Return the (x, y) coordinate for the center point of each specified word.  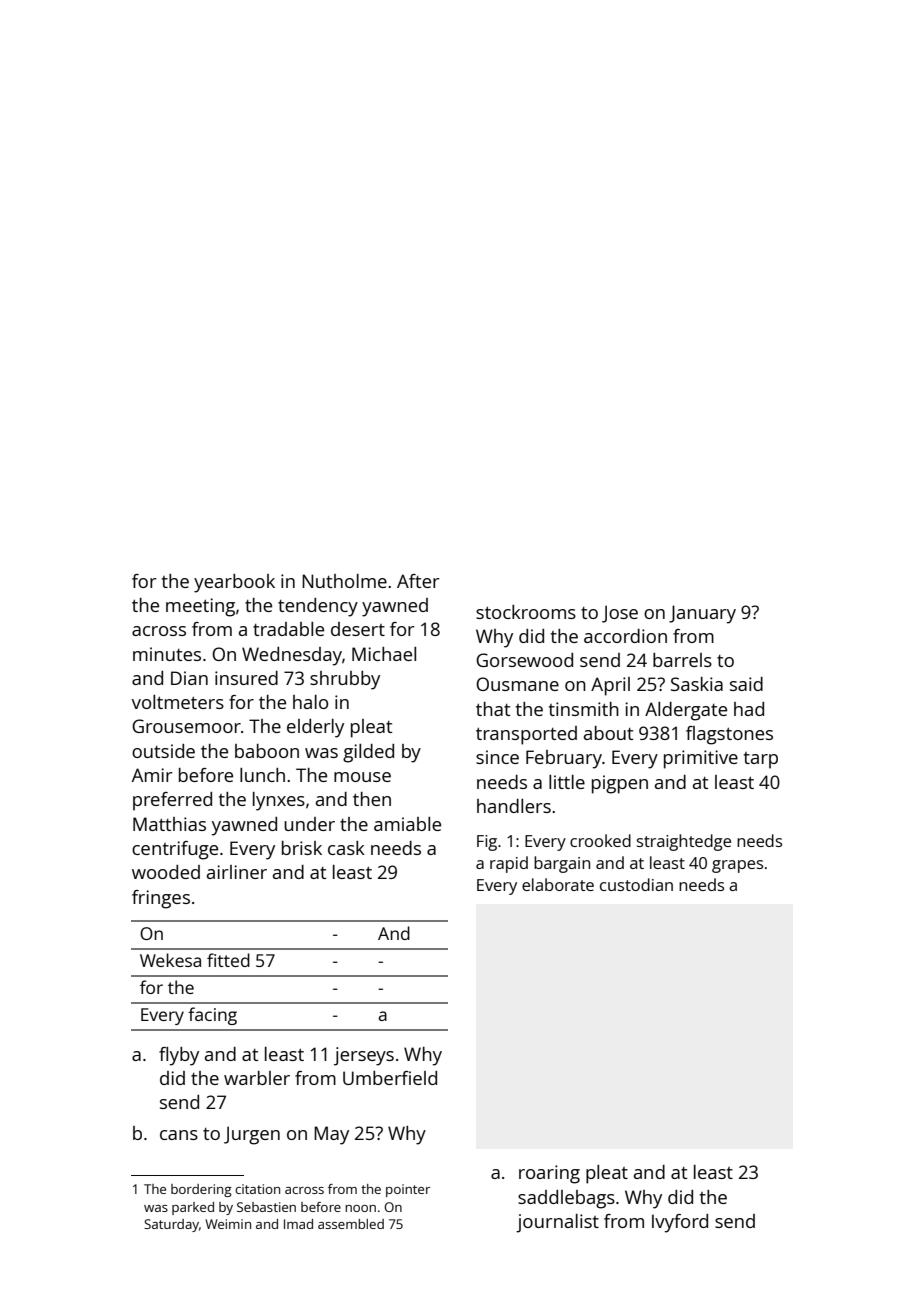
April (610, 686)
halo (310, 702)
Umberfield (390, 1078)
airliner (237, 872)
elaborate (558, 884)
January (702, 614)
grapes (737, 866)
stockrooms (526, 612)
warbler (257, 1078)
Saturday (171, 1225)
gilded (368, 753)
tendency (318, 607)
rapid (509, 864)
